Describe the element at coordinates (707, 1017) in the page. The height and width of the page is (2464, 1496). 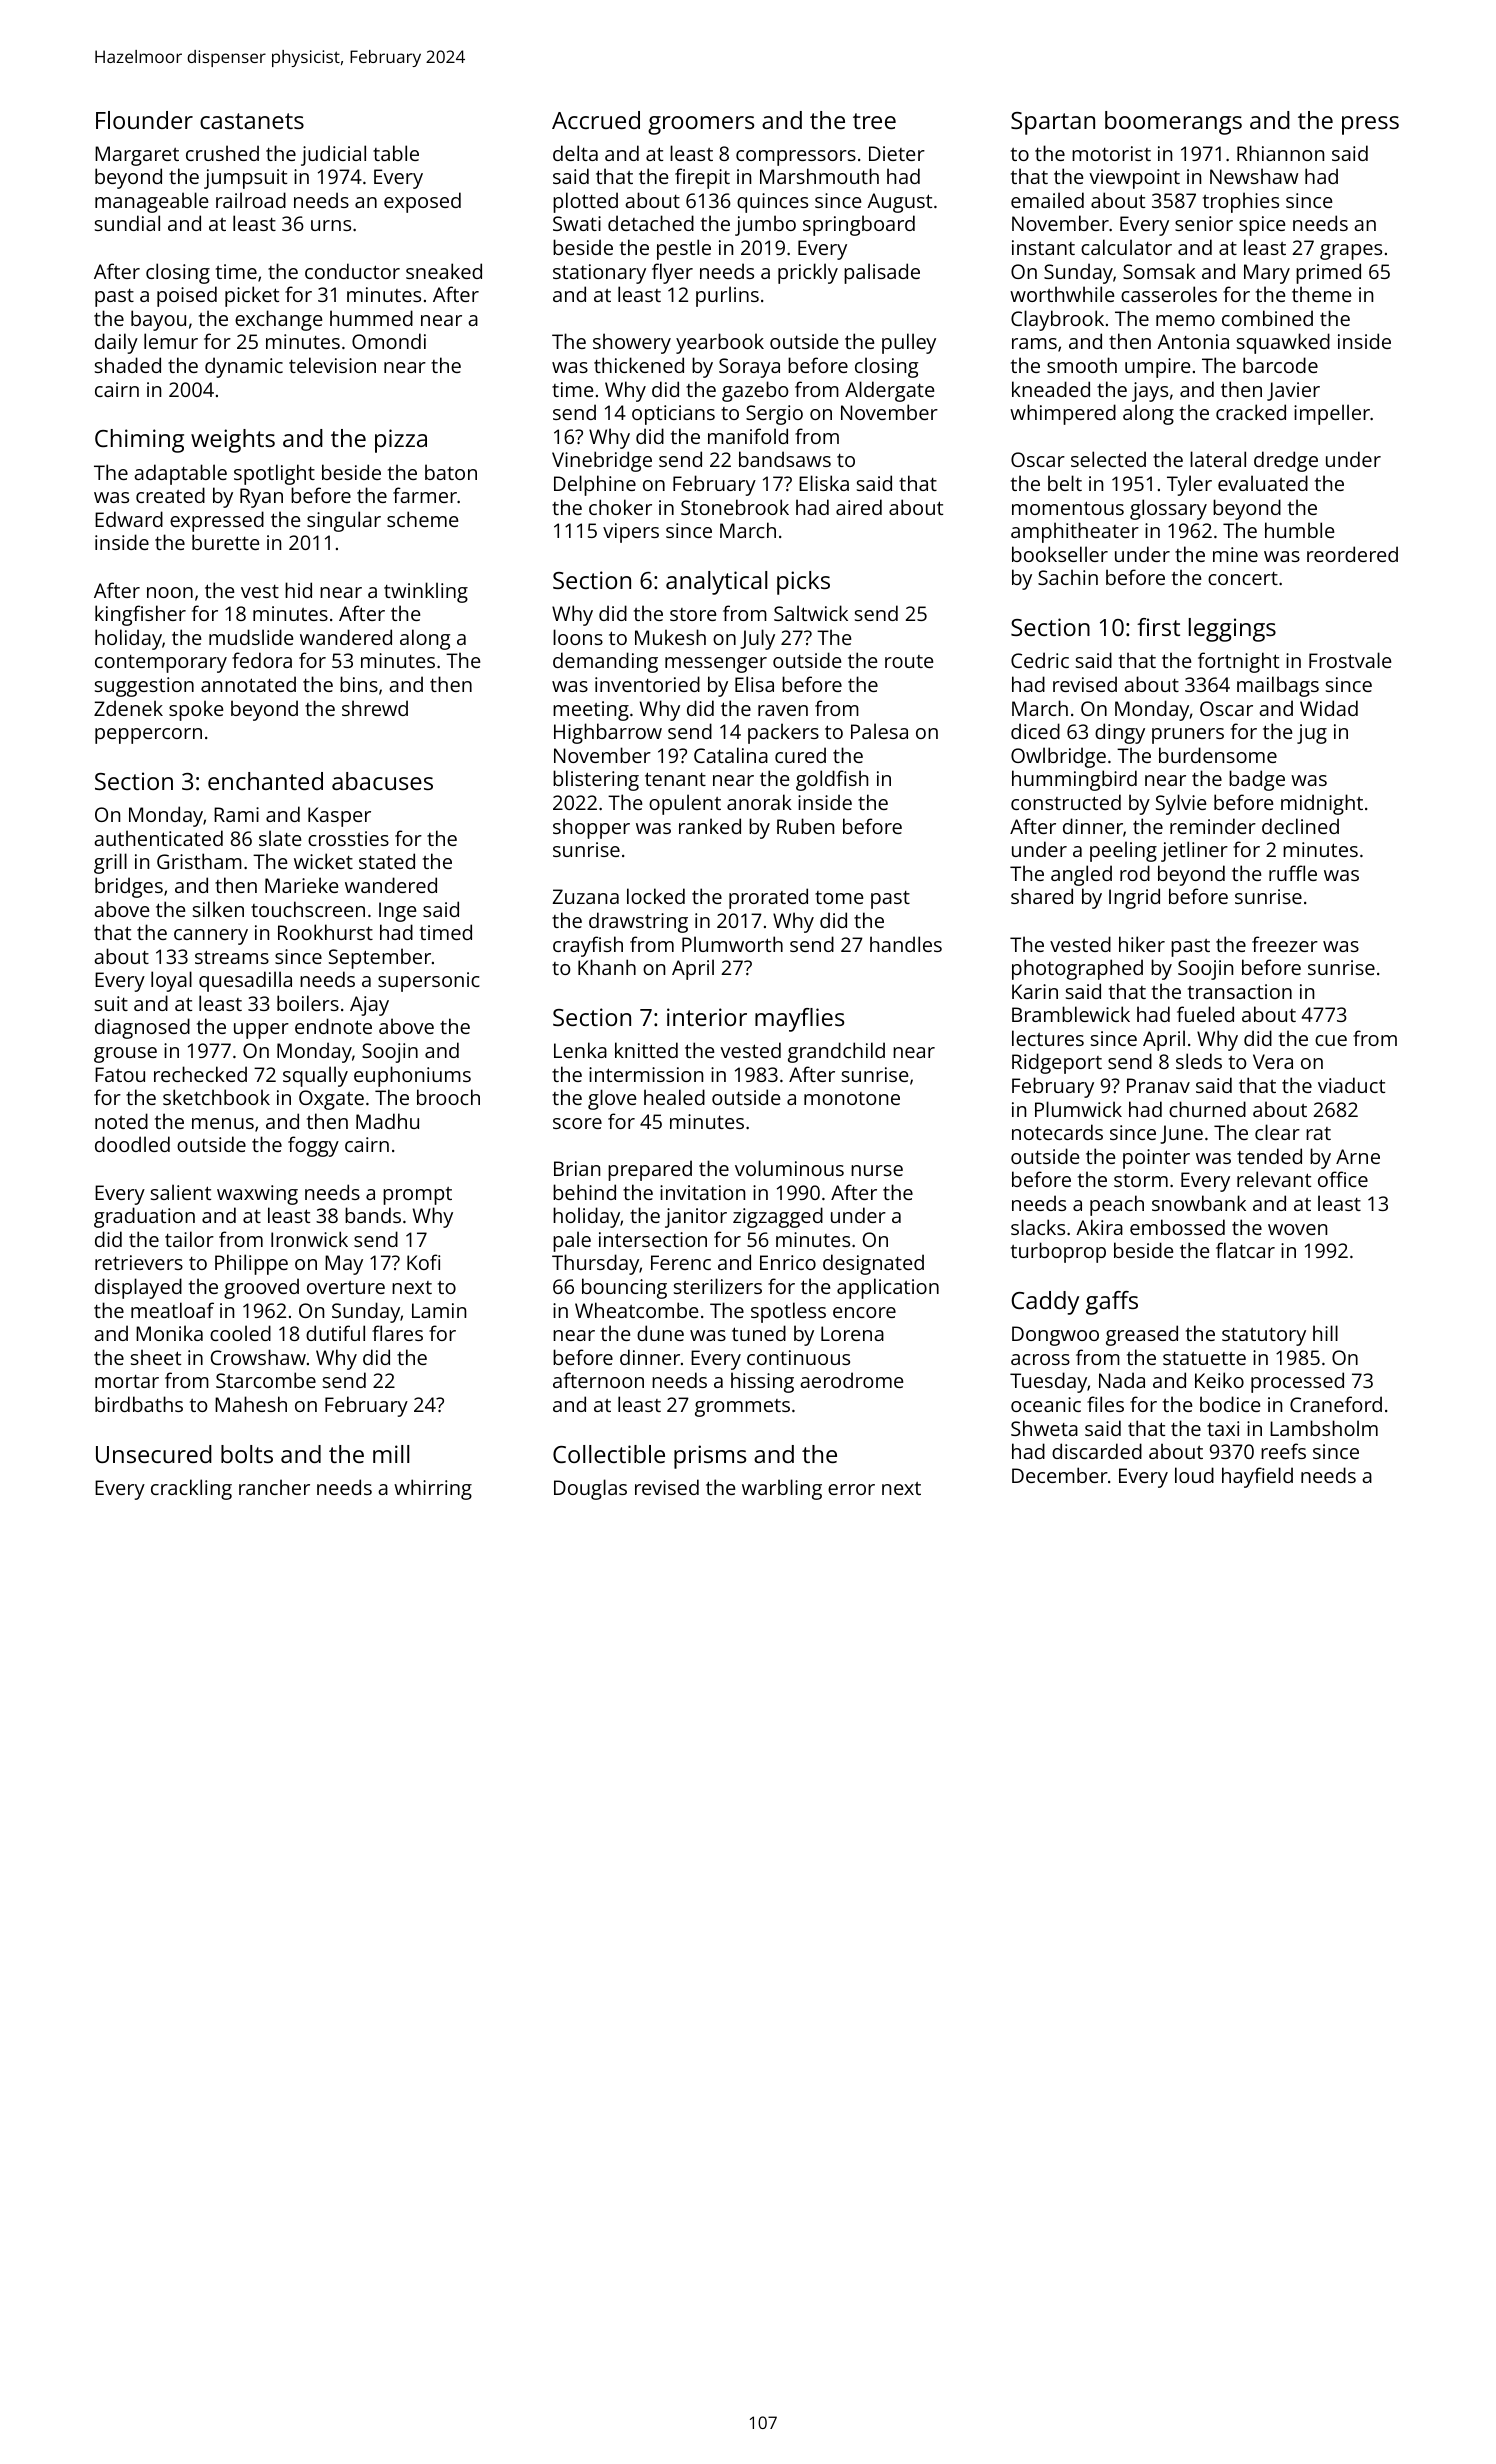
I see `interior` at that location.
